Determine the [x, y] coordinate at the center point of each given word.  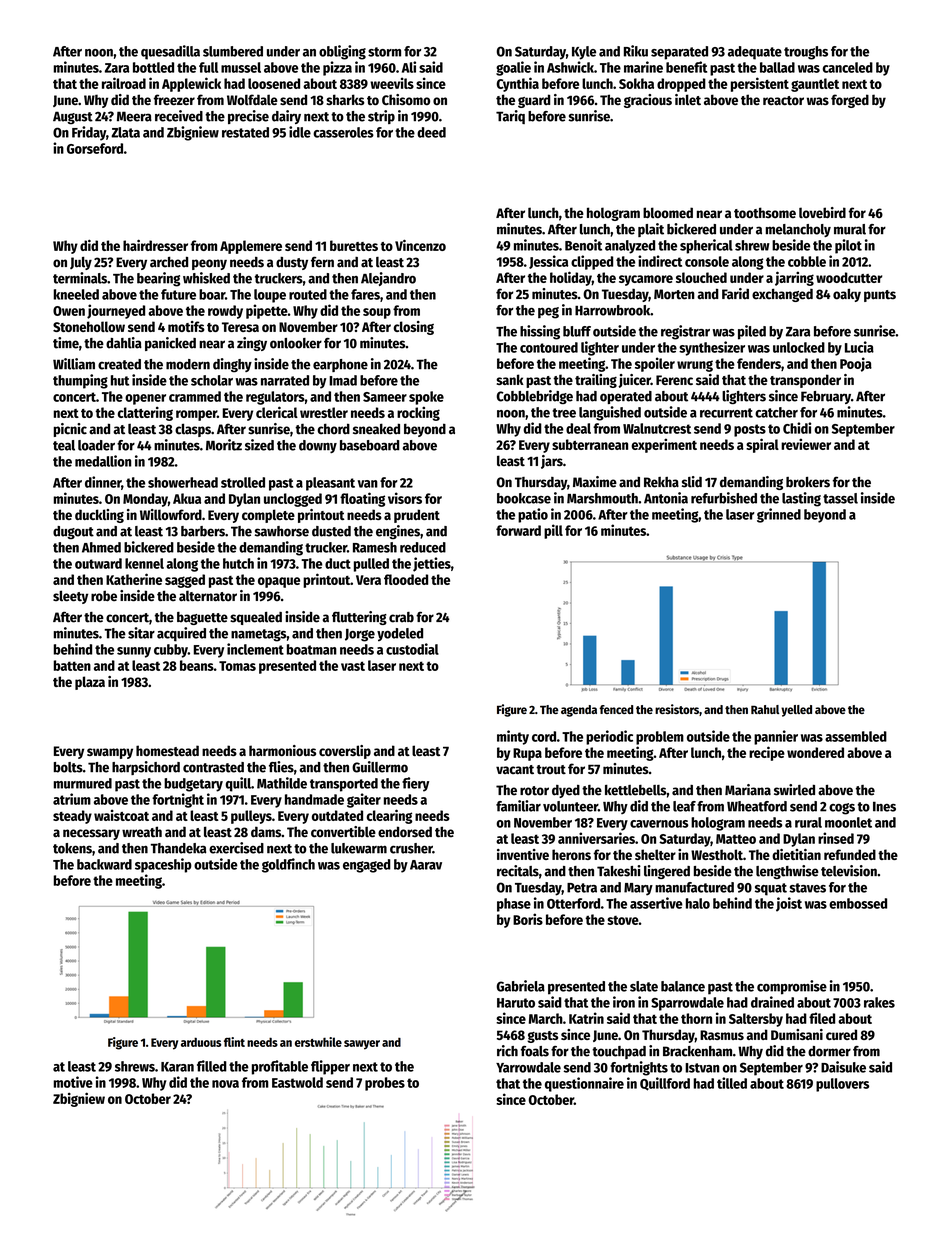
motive [73, 1082]
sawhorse [282, 531]
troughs [806, 53]
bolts [68, 767]
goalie [513, 68]
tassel [840, 498]
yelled [796, 711]
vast [353, 666]
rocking [418, 414]
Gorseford [95, 148]
